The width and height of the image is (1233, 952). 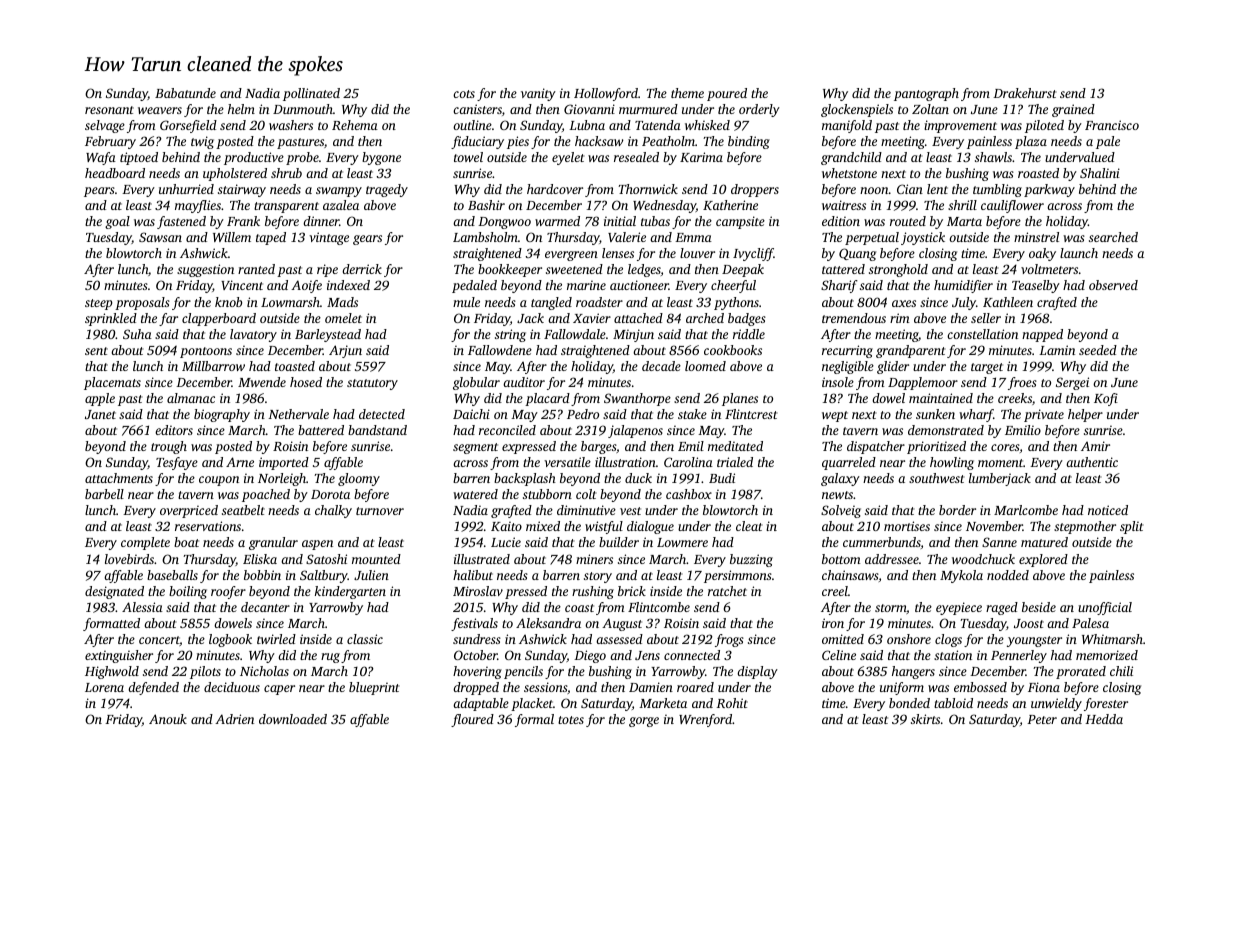 I want to click on totes, so click(x=571, y=720).
